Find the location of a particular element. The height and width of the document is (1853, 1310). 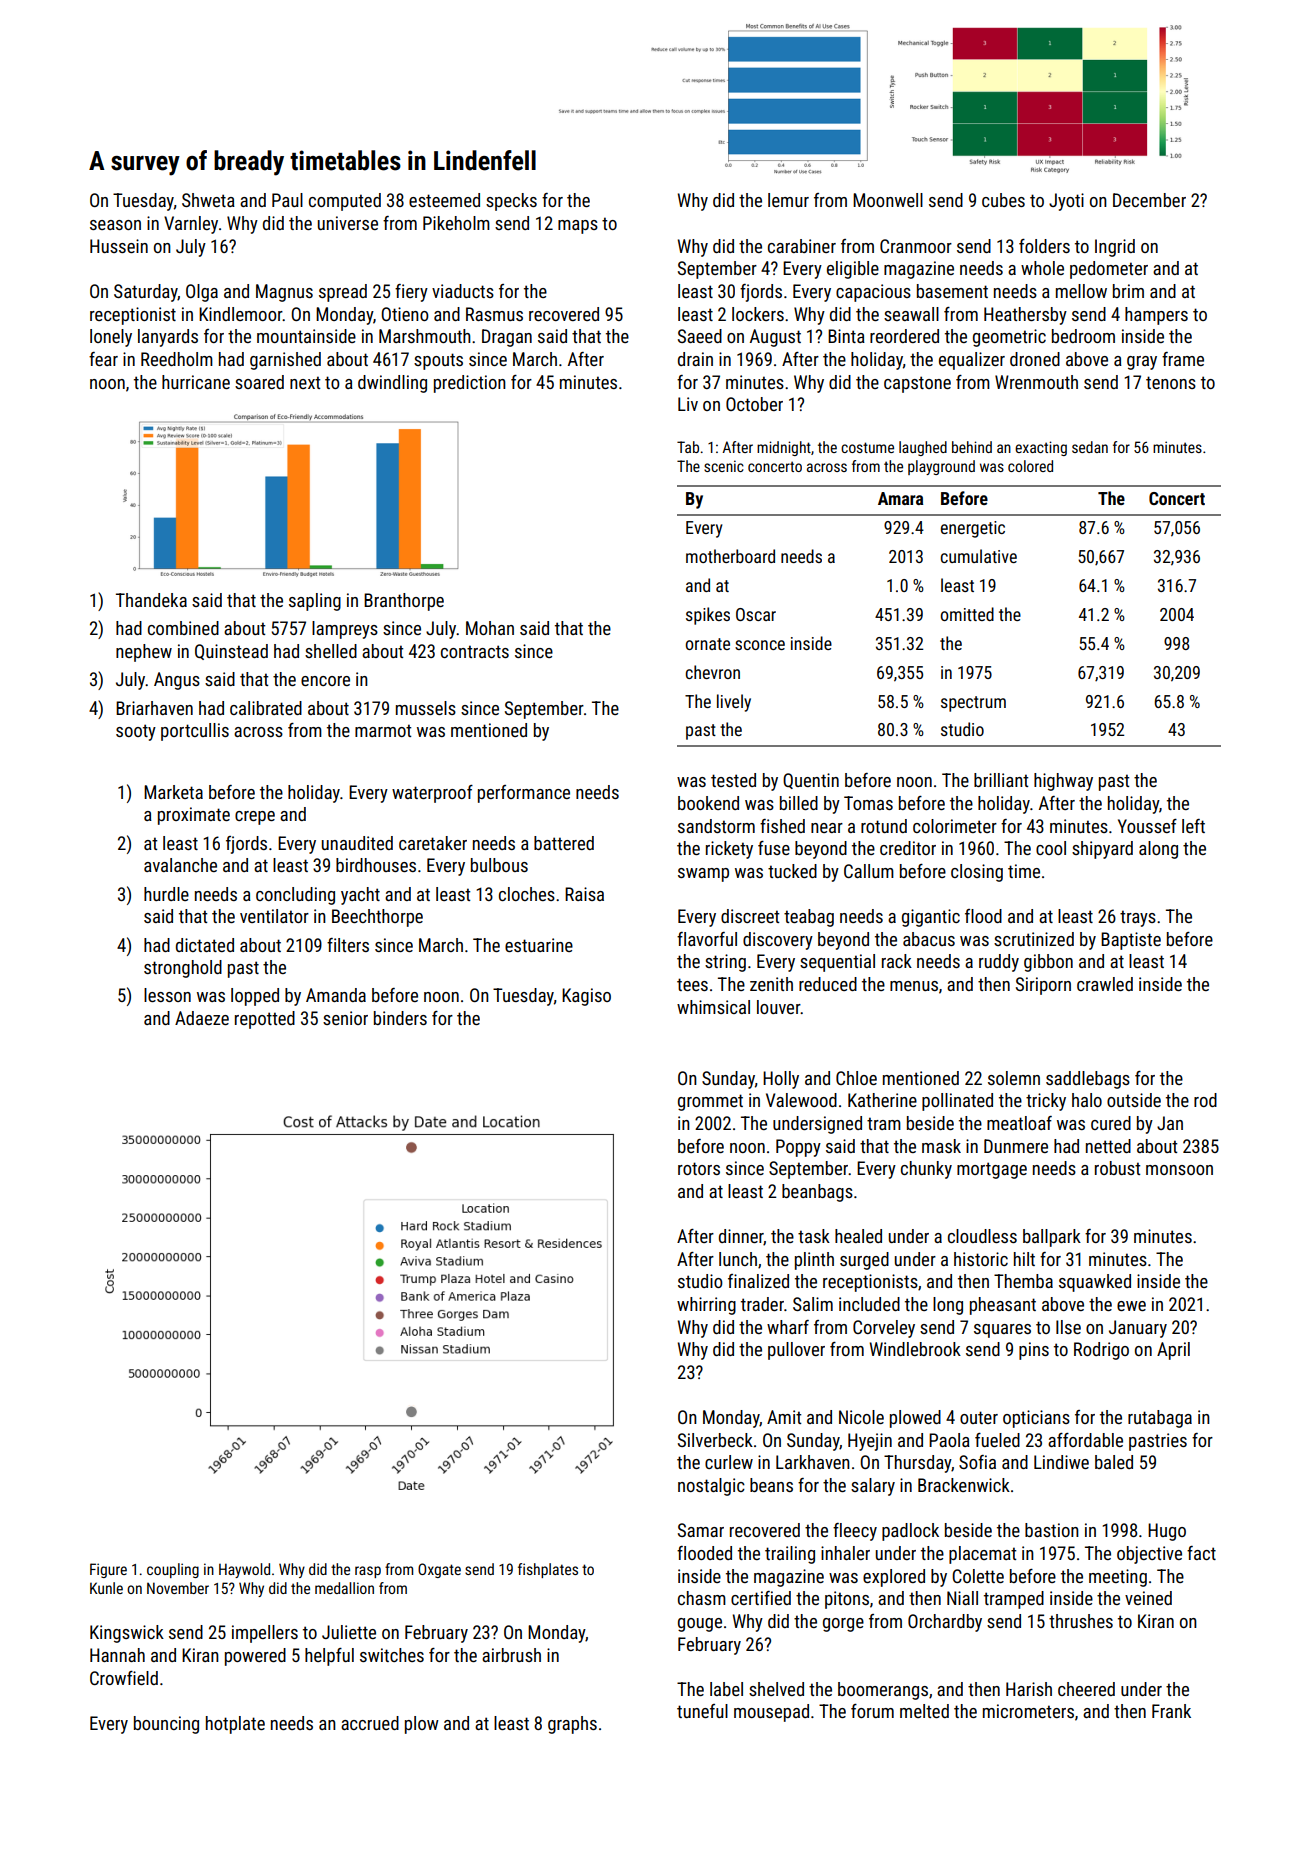

encore is located at coordinates (325, 681).
